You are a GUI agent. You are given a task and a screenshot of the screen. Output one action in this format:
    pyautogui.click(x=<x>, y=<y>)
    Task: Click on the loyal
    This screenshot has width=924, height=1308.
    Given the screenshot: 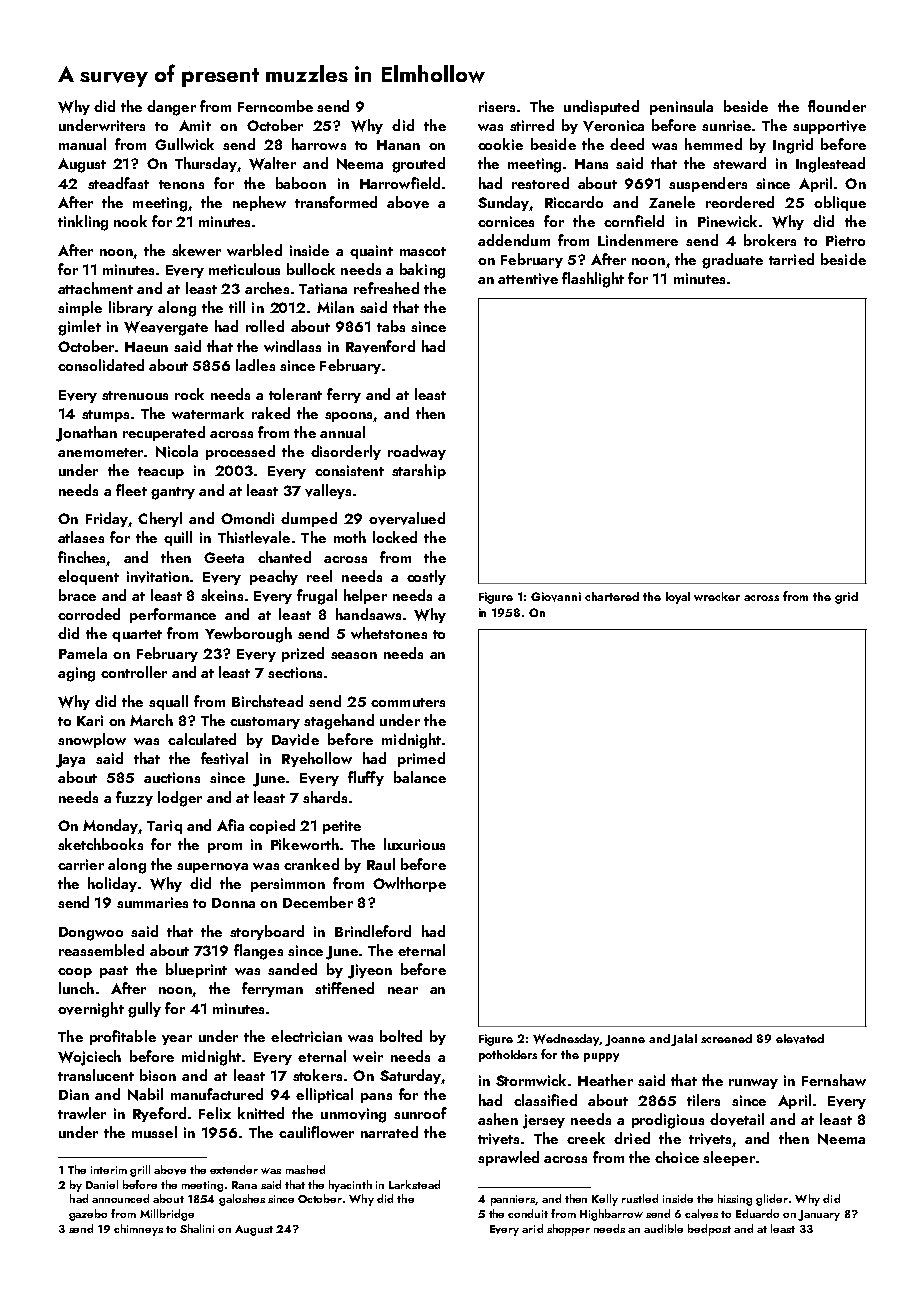 What is the action you would take?
    pyautogui.click(x=678, y=598)
